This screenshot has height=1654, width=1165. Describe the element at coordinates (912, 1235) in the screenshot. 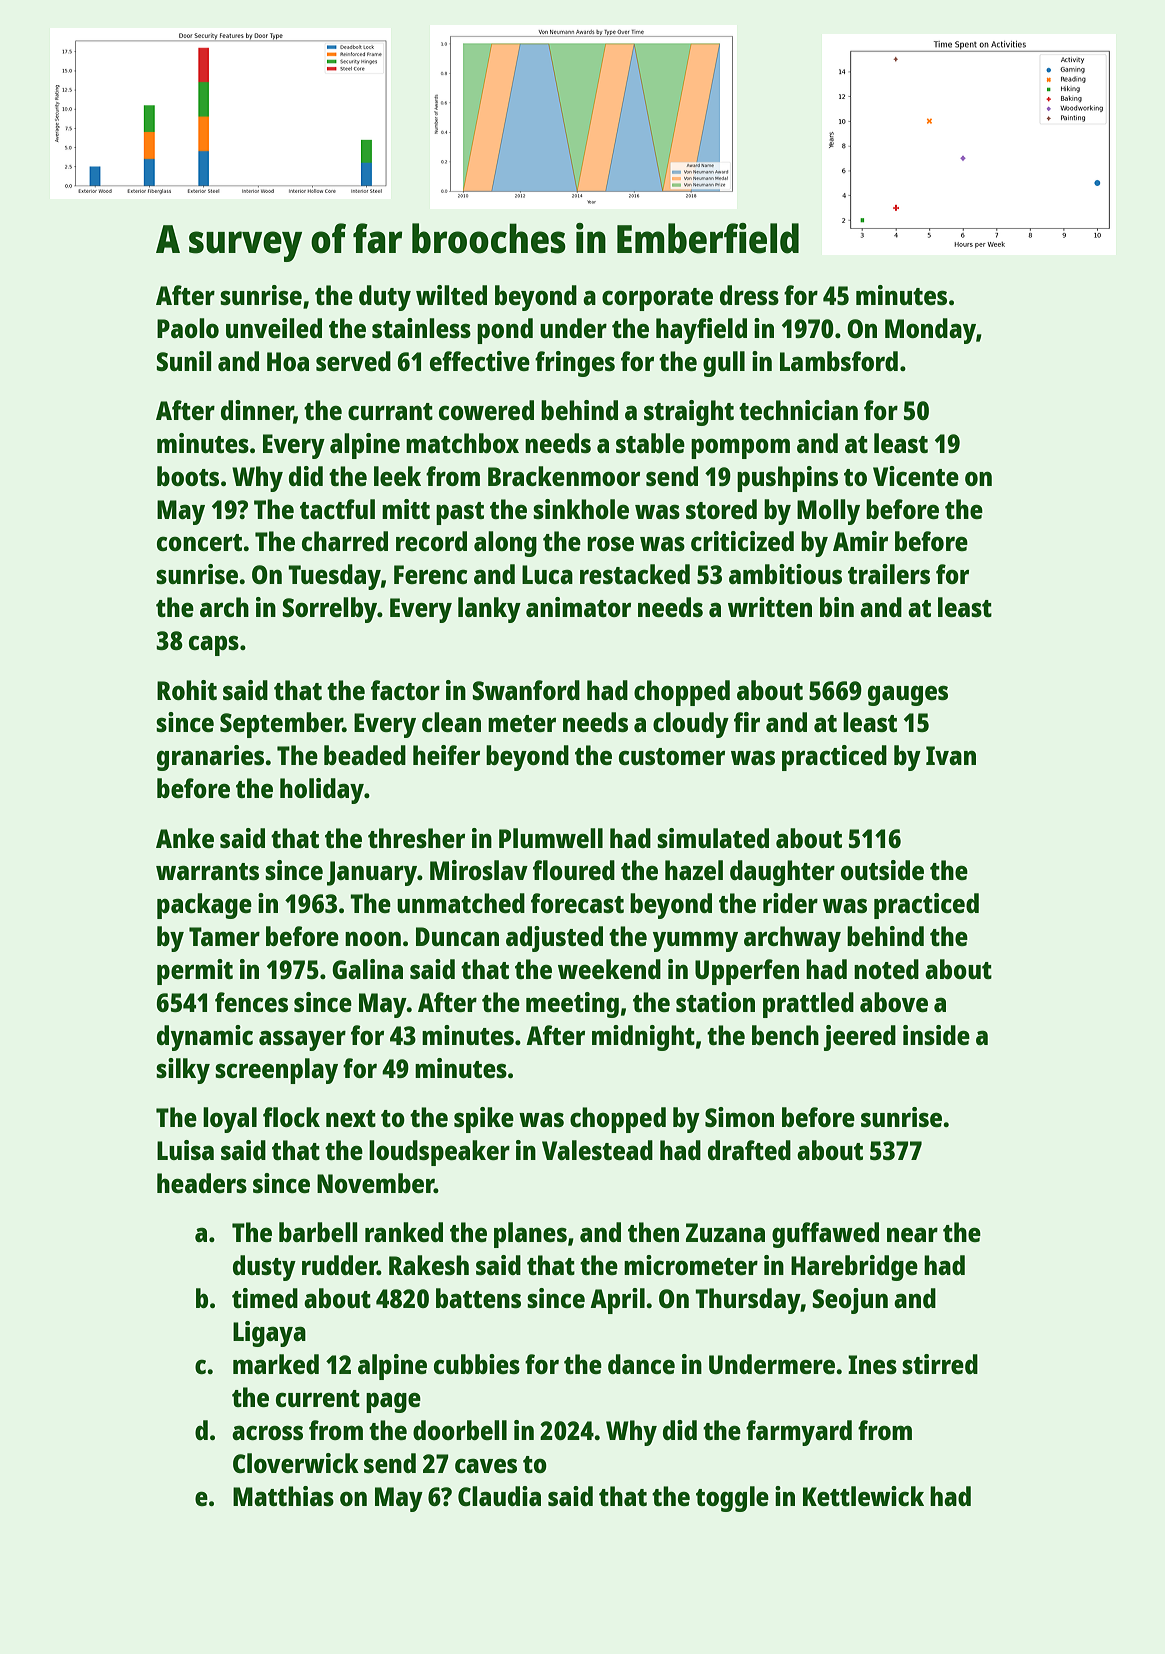

I see `near` at that location.
